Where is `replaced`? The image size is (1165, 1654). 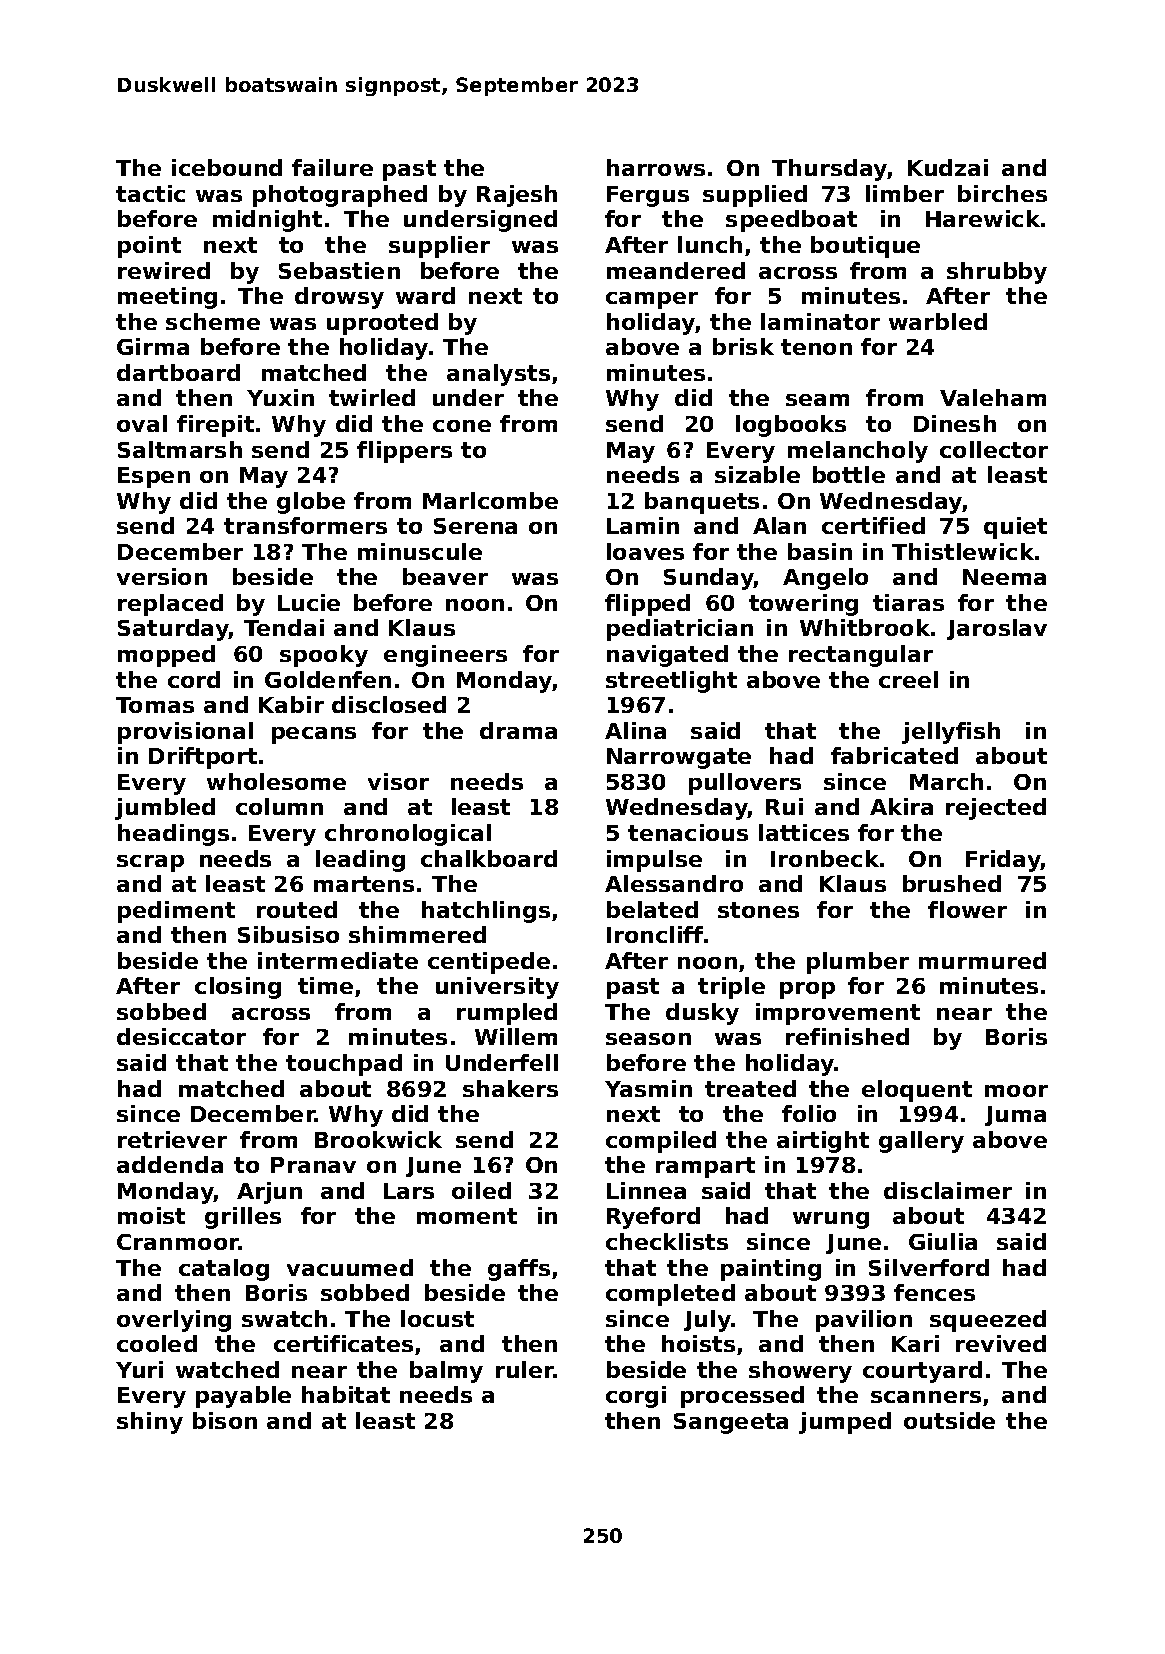
replaced is located at coordinates (170, 605).
